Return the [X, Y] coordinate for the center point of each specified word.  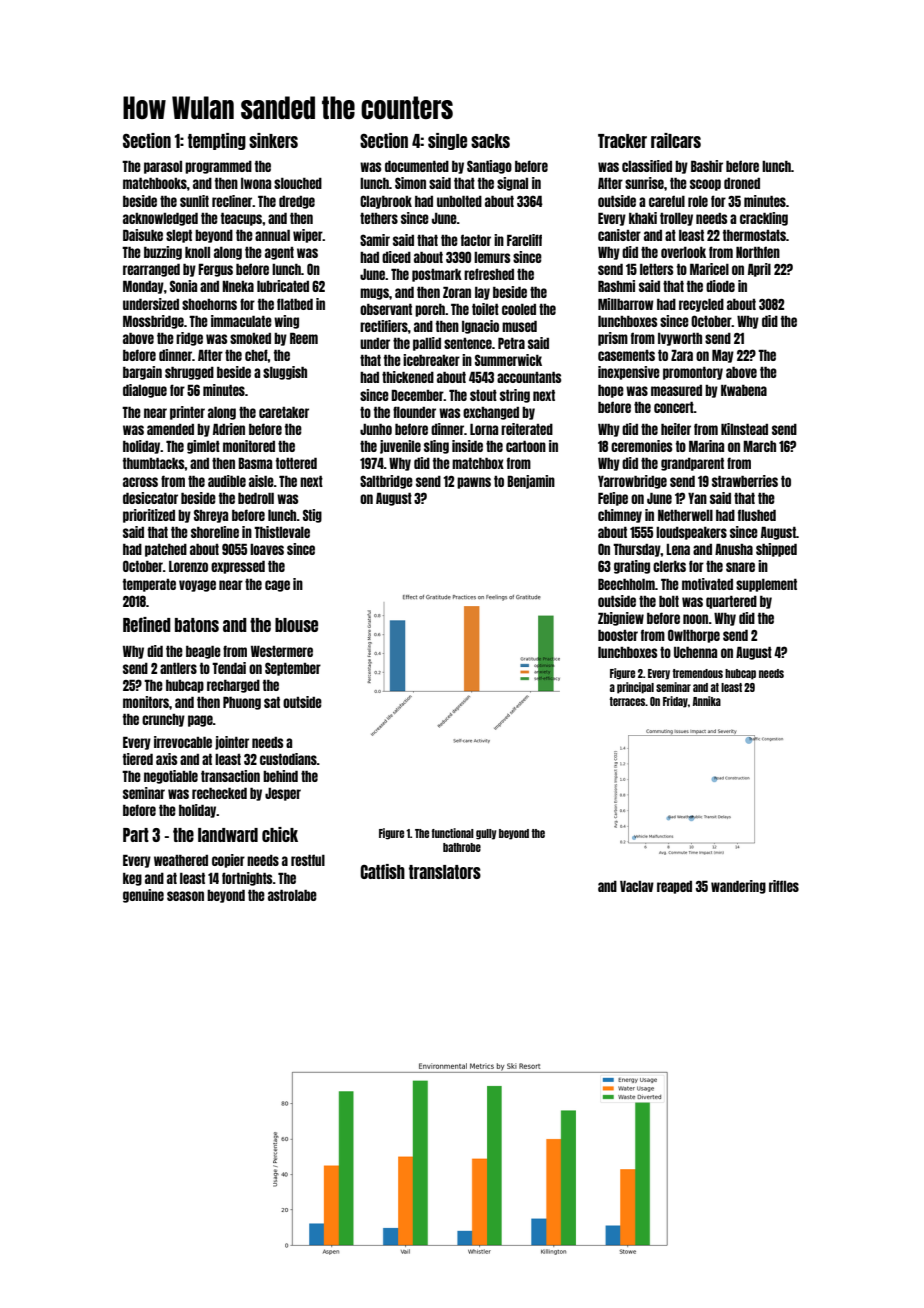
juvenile [400, 447]
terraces [627, 701]
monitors [146, 702]
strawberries [745, 481]
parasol [163, 167]
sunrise [644, 183]
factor [476, 240]
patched [166, 550]
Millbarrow [626, 304]
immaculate [241, 321]
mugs [374, 294]
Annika [707, 701]
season [185, 896]
